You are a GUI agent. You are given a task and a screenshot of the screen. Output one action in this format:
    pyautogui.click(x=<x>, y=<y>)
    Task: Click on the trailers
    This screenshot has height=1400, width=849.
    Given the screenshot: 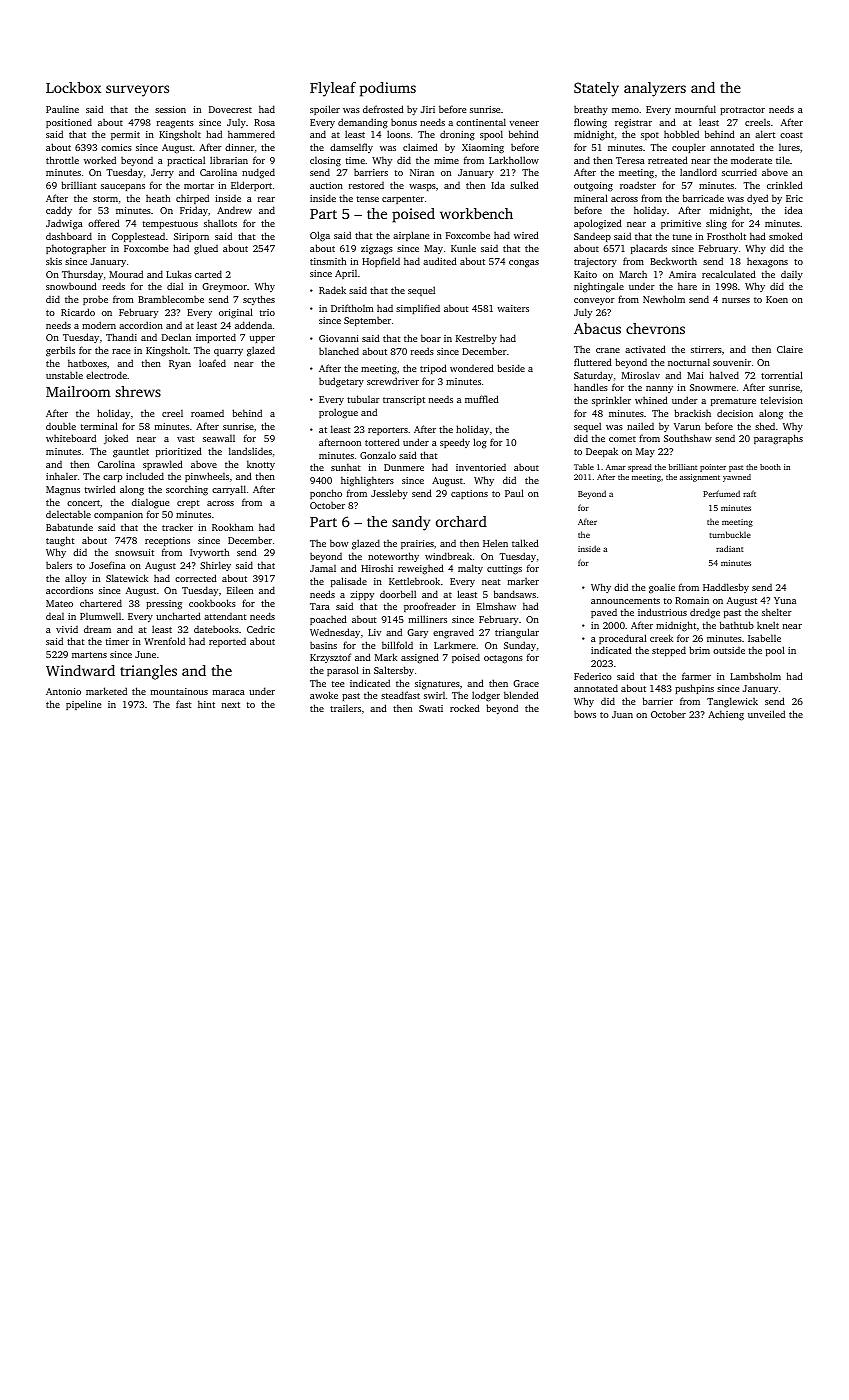 What is the action you would take?
    pyautogui.click(x=345, y=708)
